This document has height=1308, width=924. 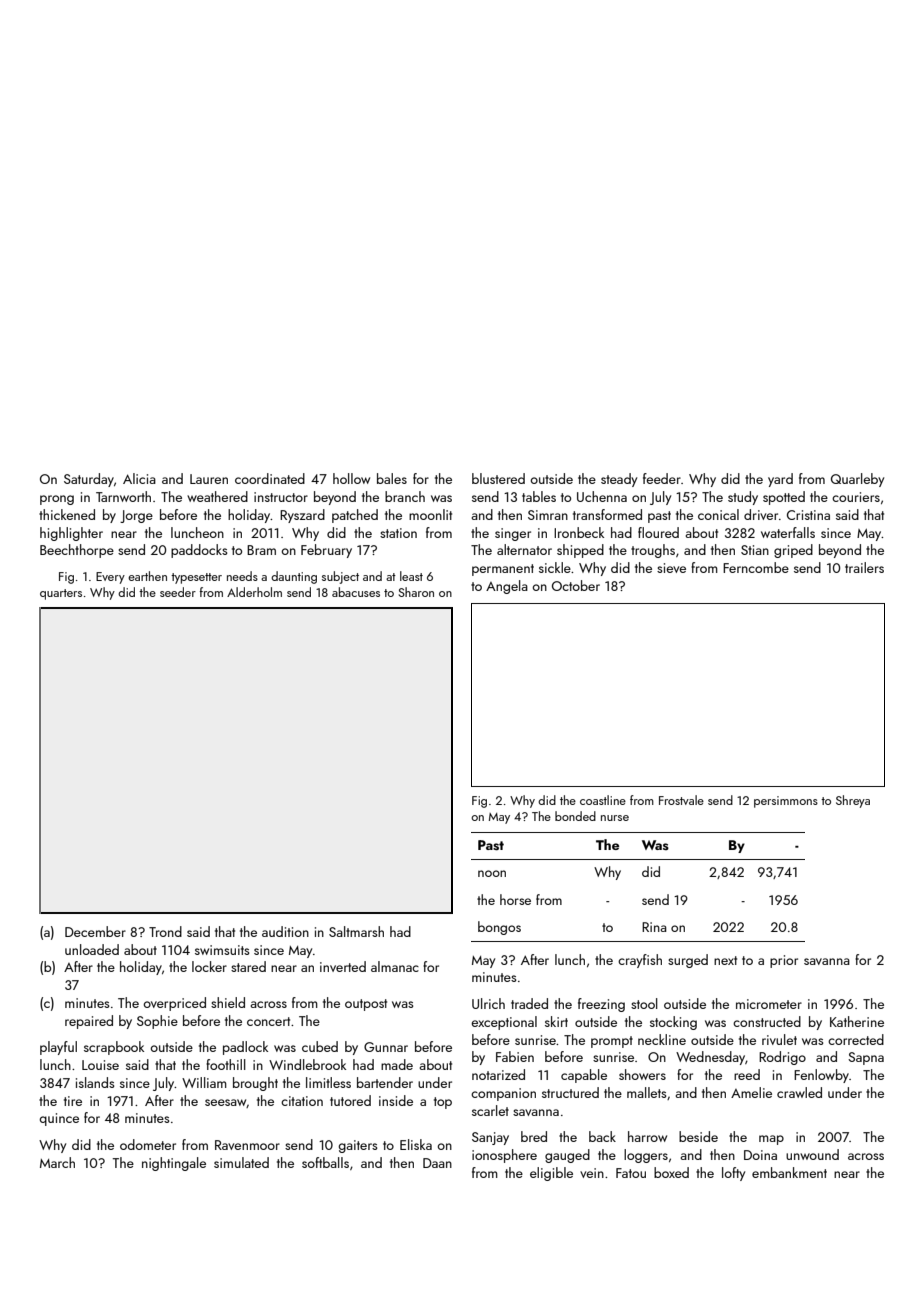 I want to click on October, so click(x=576, y=585).
